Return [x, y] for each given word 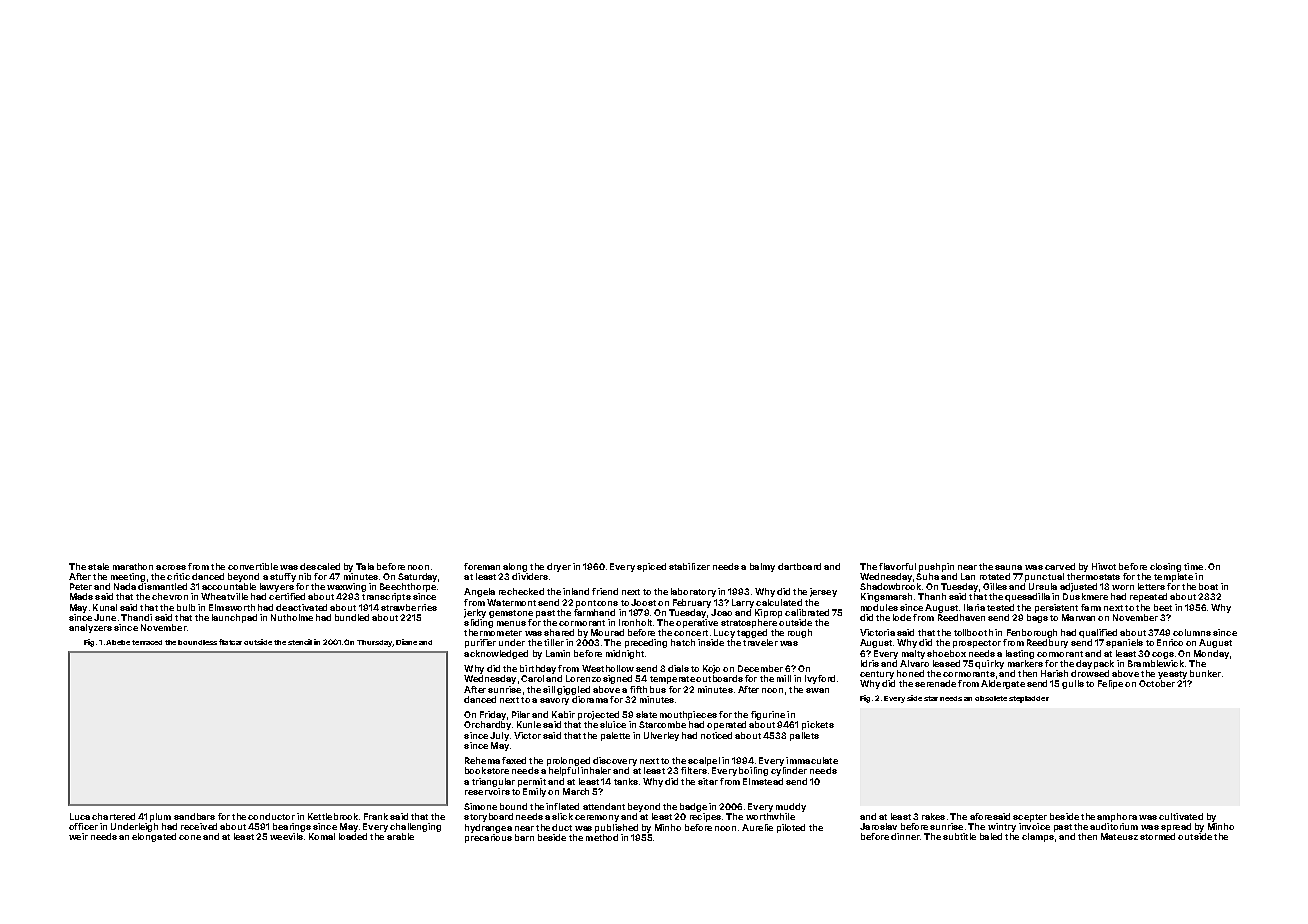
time [1193, 566]
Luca [80, 816]
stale [98, 566]
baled [991, 836]
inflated [562, 806]
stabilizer [689, 566]
